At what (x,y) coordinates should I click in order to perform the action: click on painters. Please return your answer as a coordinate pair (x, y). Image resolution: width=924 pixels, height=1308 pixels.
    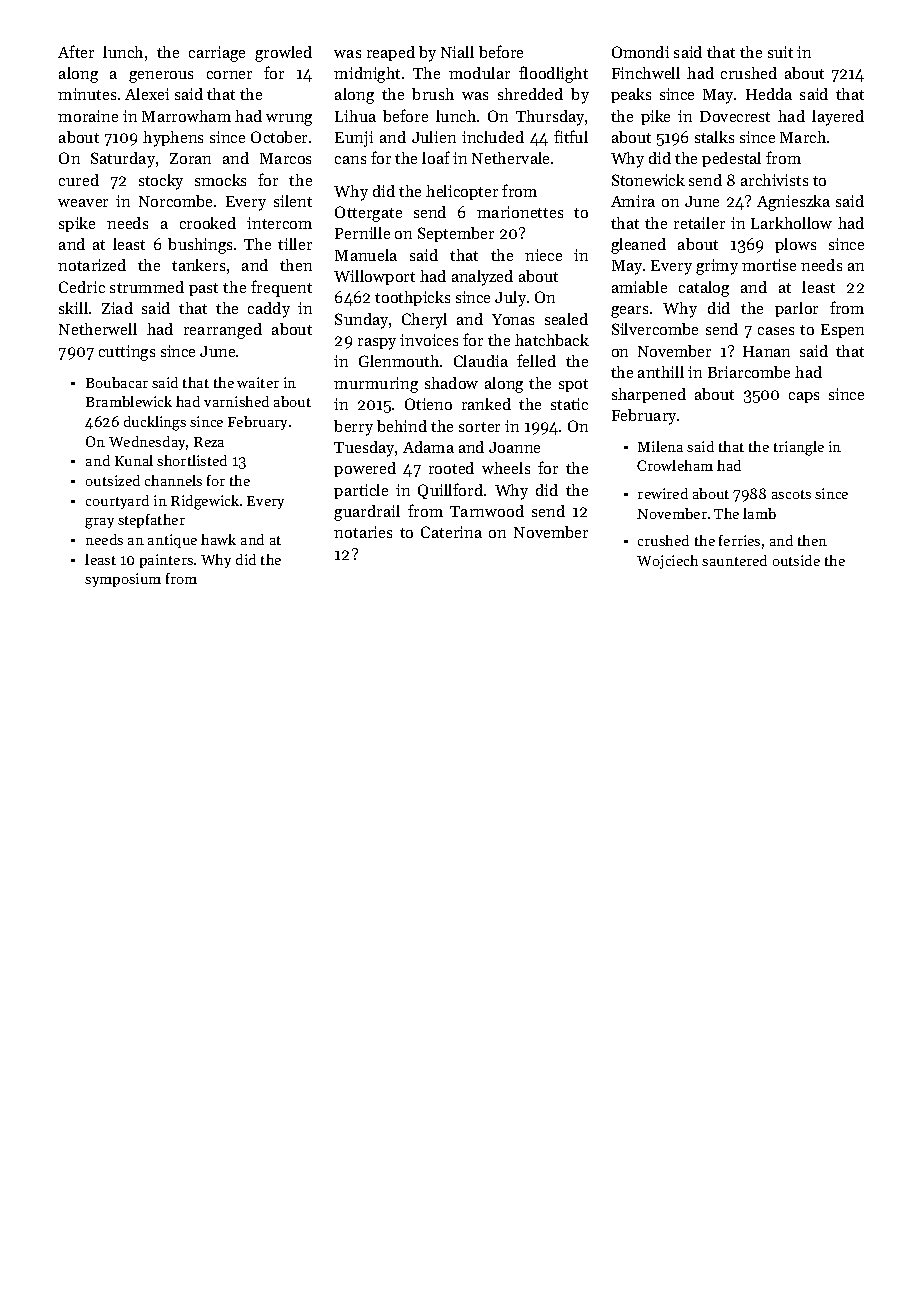
    Looking at the image, I should click on (166, 561).
